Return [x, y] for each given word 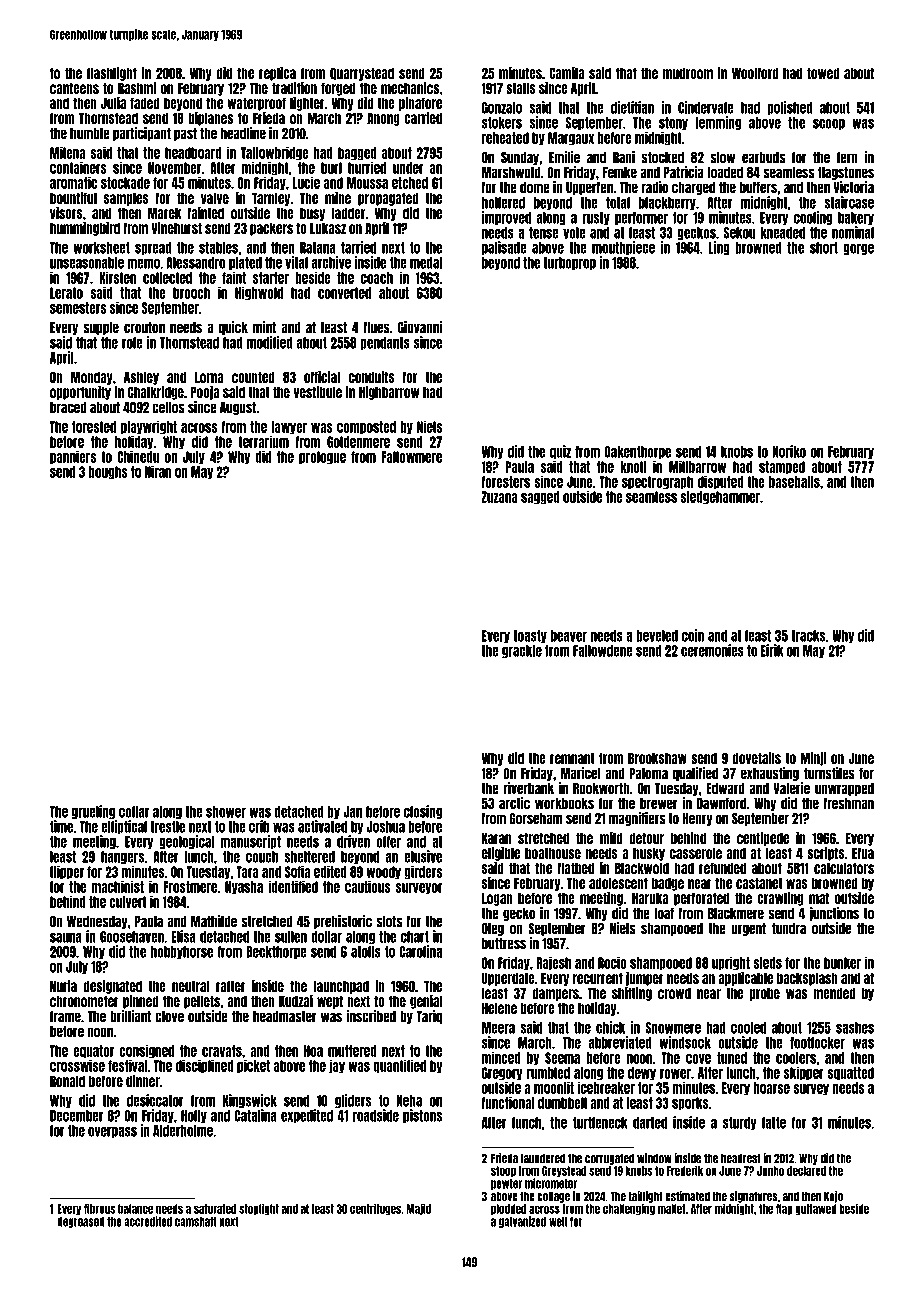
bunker [842, 963]
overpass [112, 1132]
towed [823, 73]
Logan [497, 899]
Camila [566, 73]
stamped [782, 468]
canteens [74, 88]
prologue [322, 458]
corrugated [609, 1159]
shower [226, 812]
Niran [158, 471]
